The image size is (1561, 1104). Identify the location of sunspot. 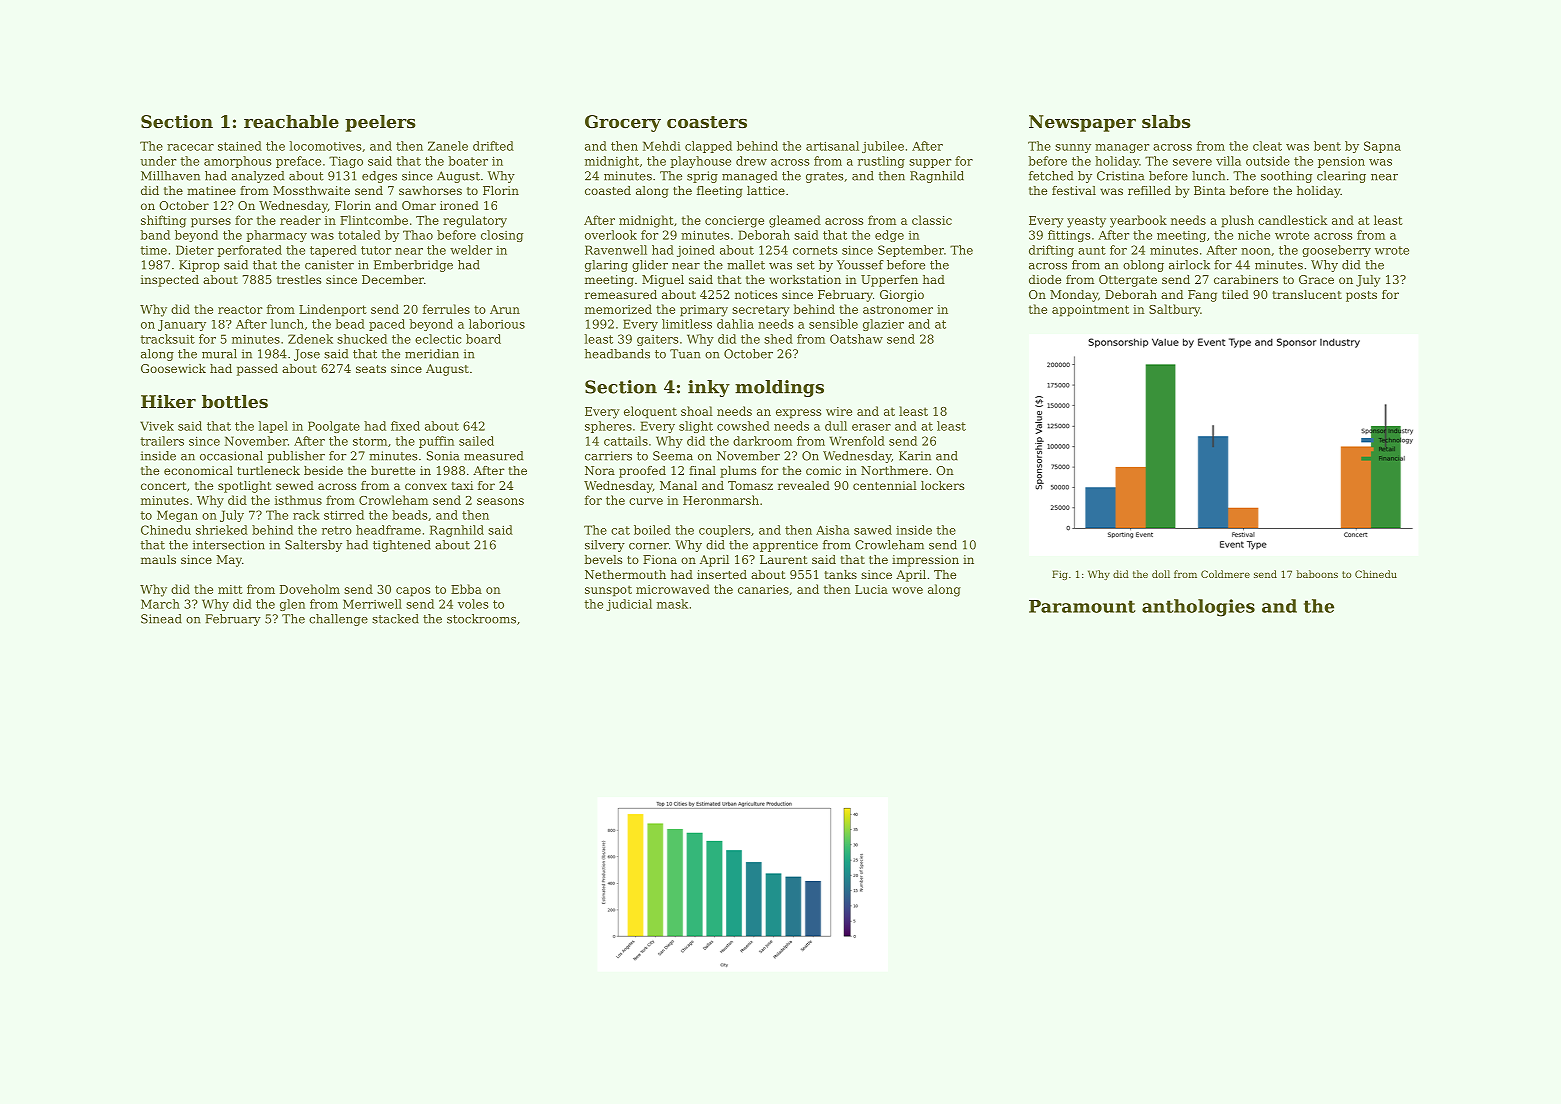
(608, 591).
